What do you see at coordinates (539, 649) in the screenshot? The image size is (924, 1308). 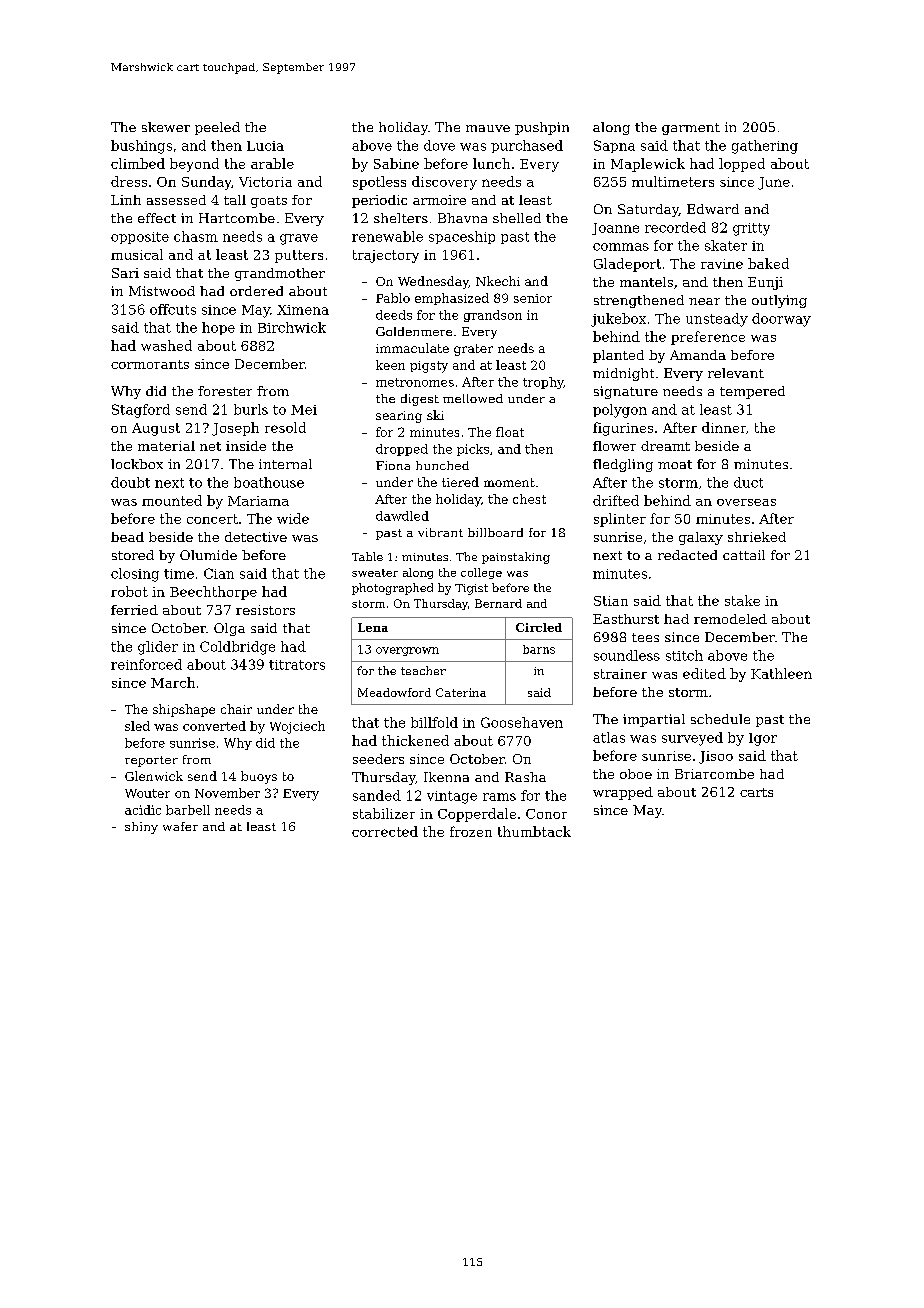 I see `barns` at bounding box center [539, 649].
